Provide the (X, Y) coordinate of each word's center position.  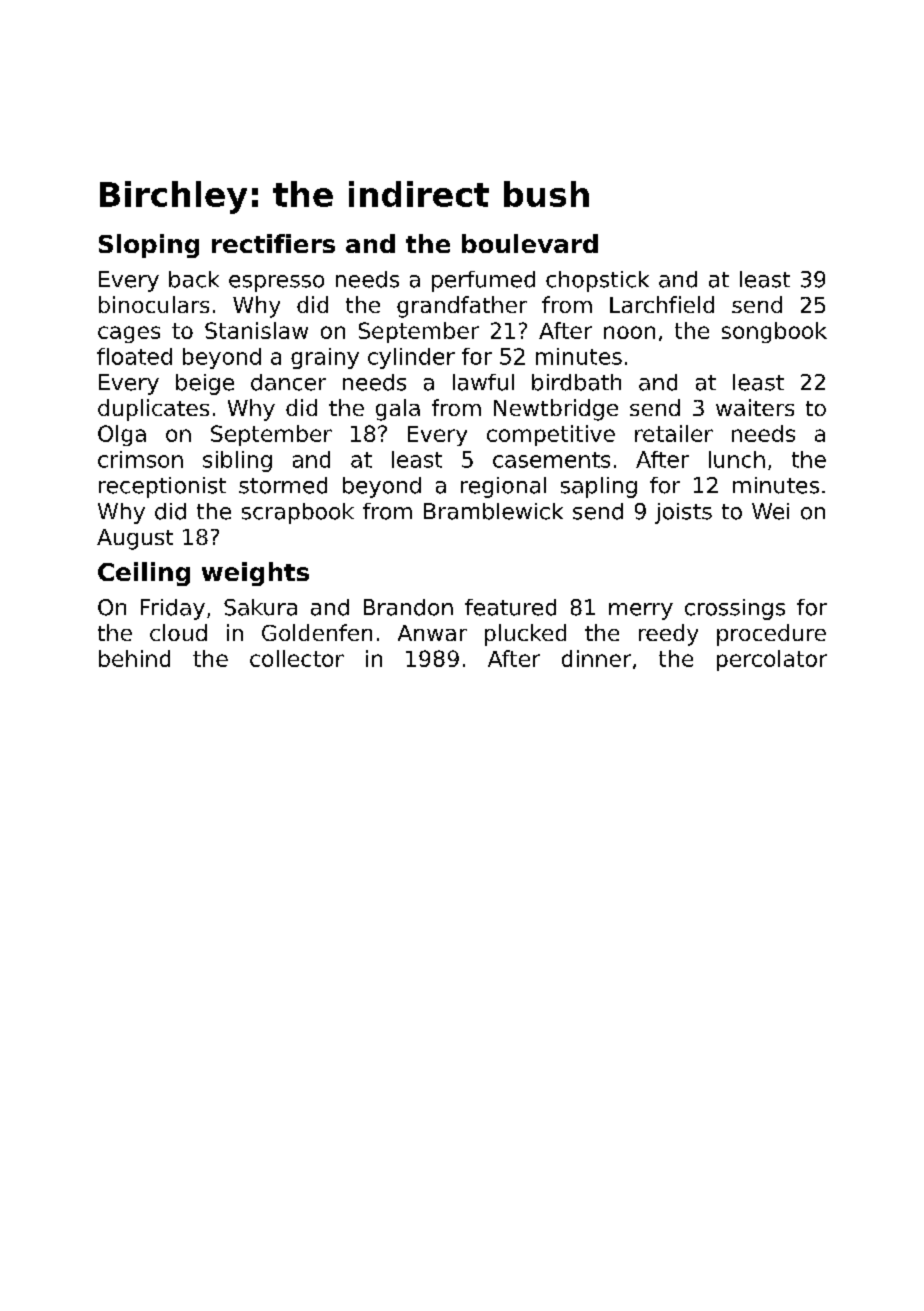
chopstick (597, 281)
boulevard (530, 243)
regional (503, 487)
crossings (735, 609)
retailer (674, 433)
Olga (122, 435)
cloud (178, 632)
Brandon (408, 607)
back (194, 279)
